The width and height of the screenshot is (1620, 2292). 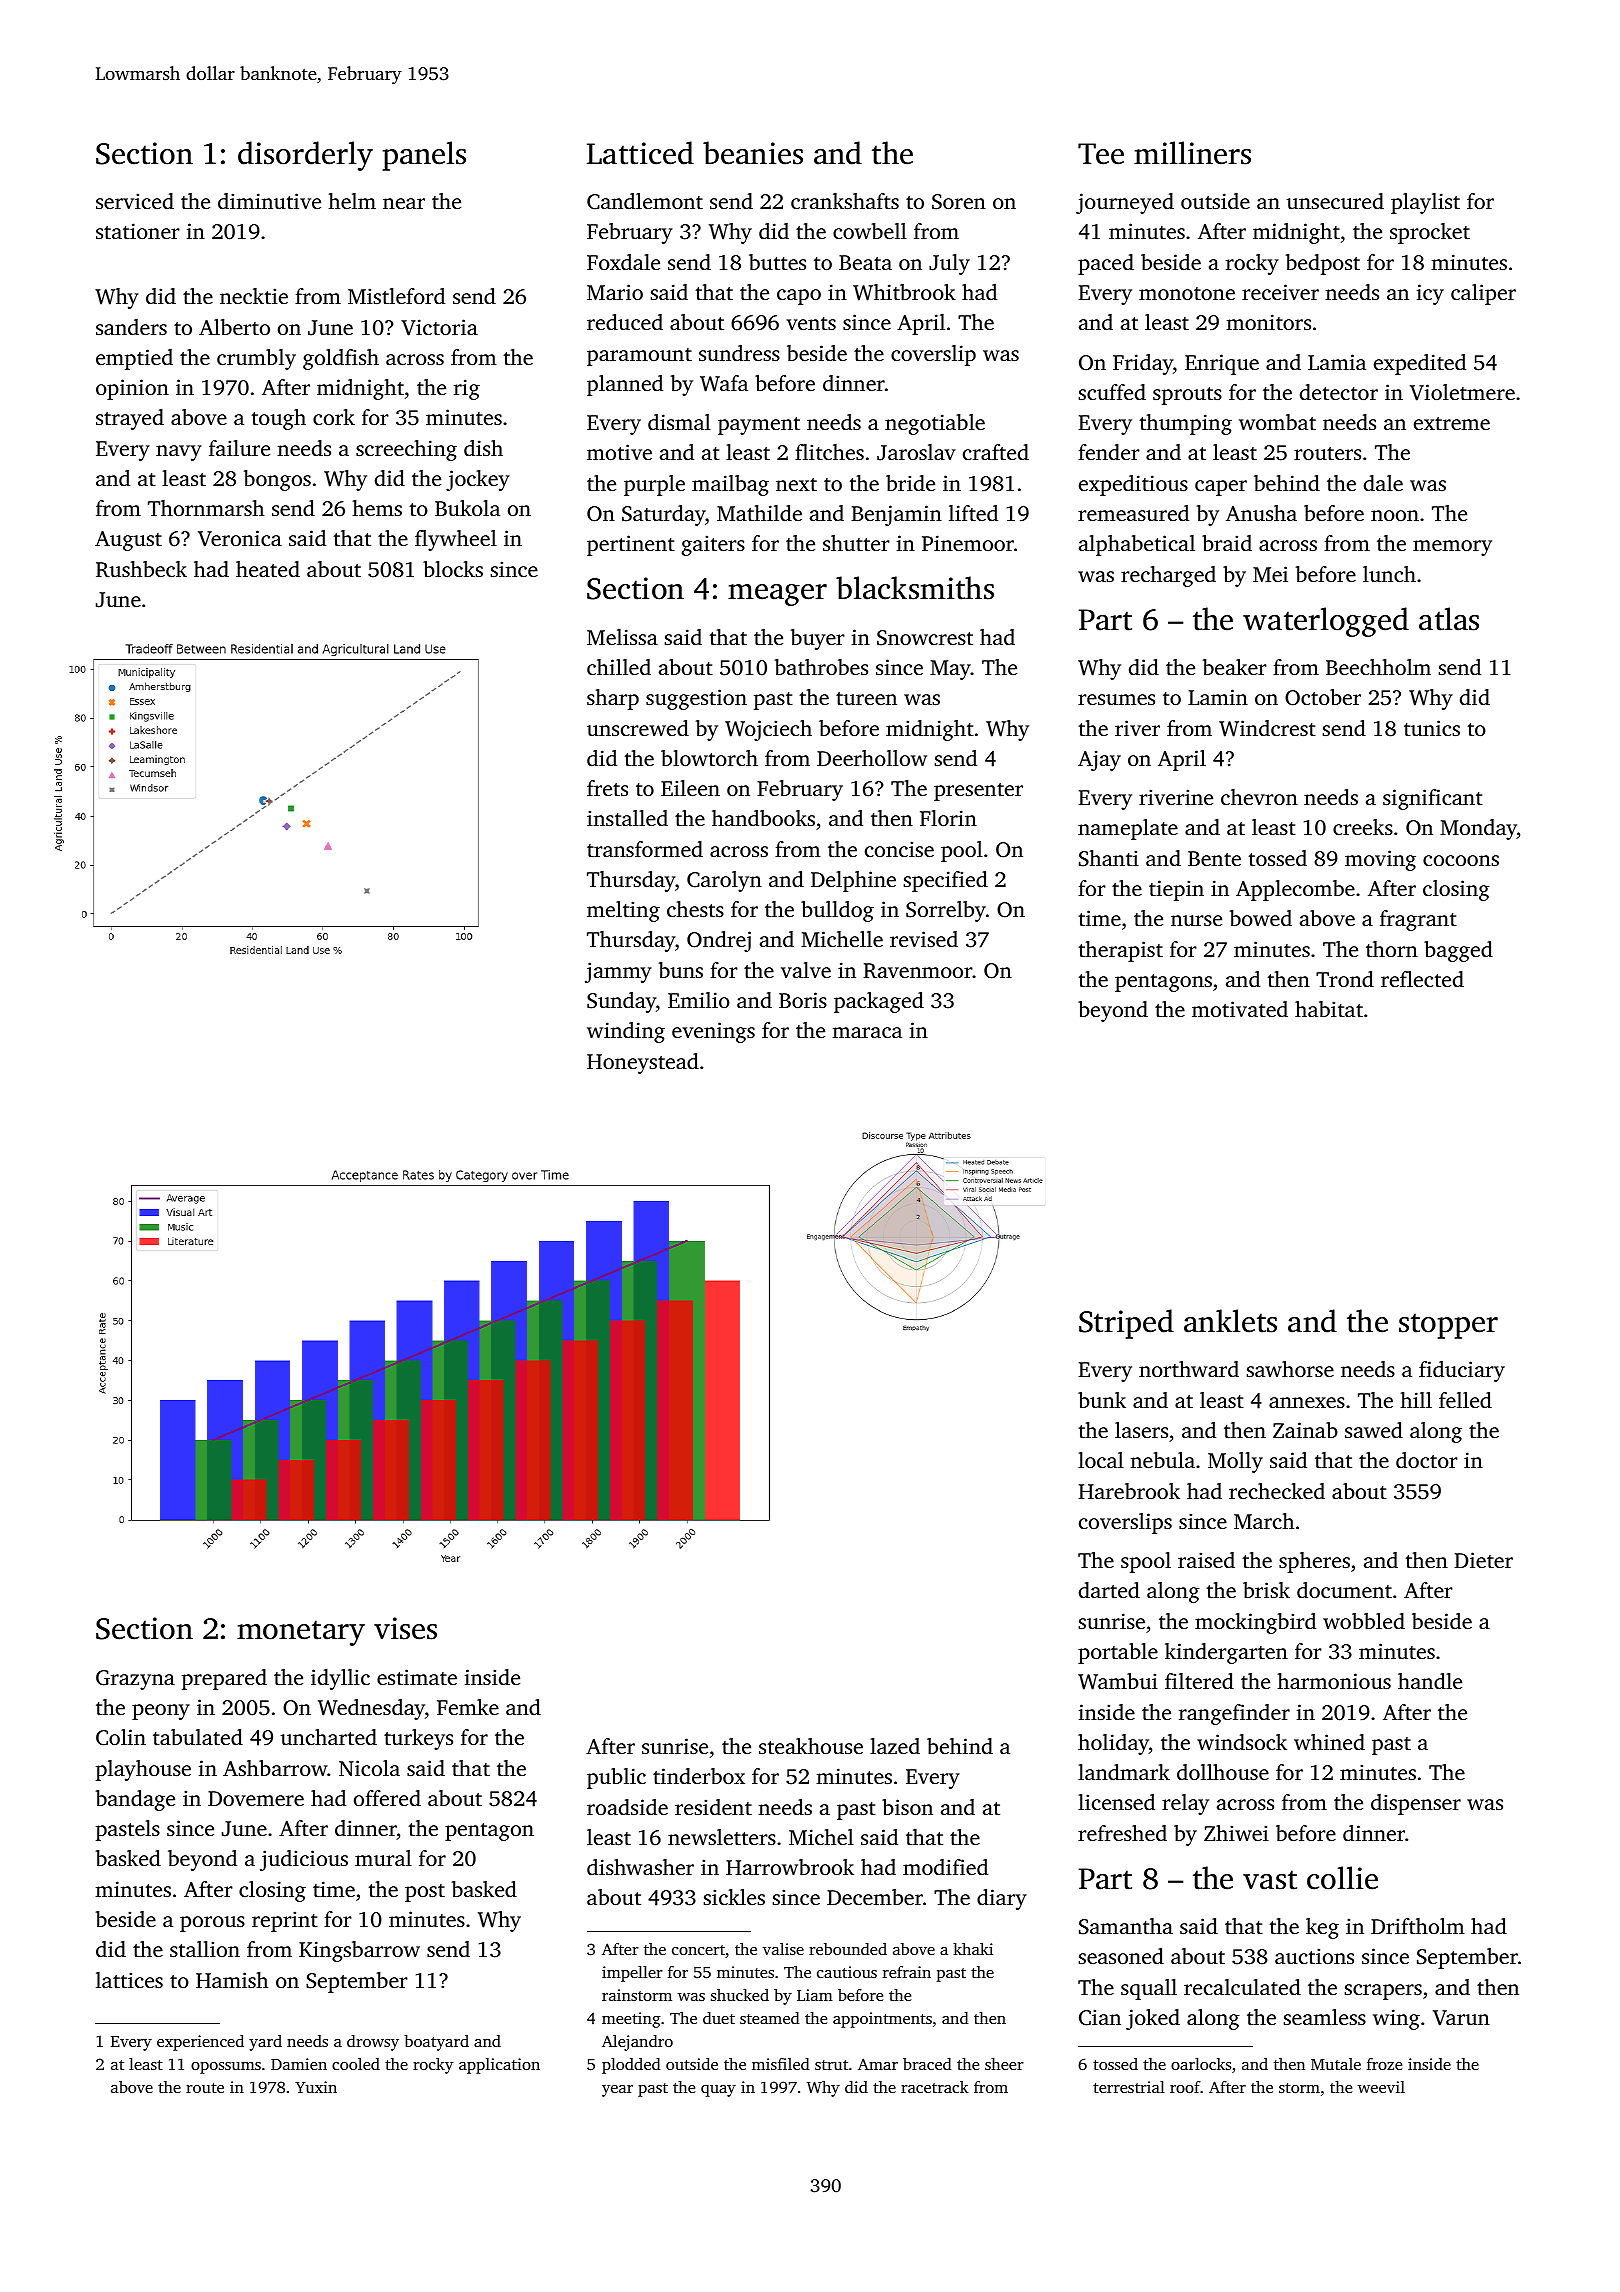 I want to click on bunk, so click(x=1102, y=1400).
